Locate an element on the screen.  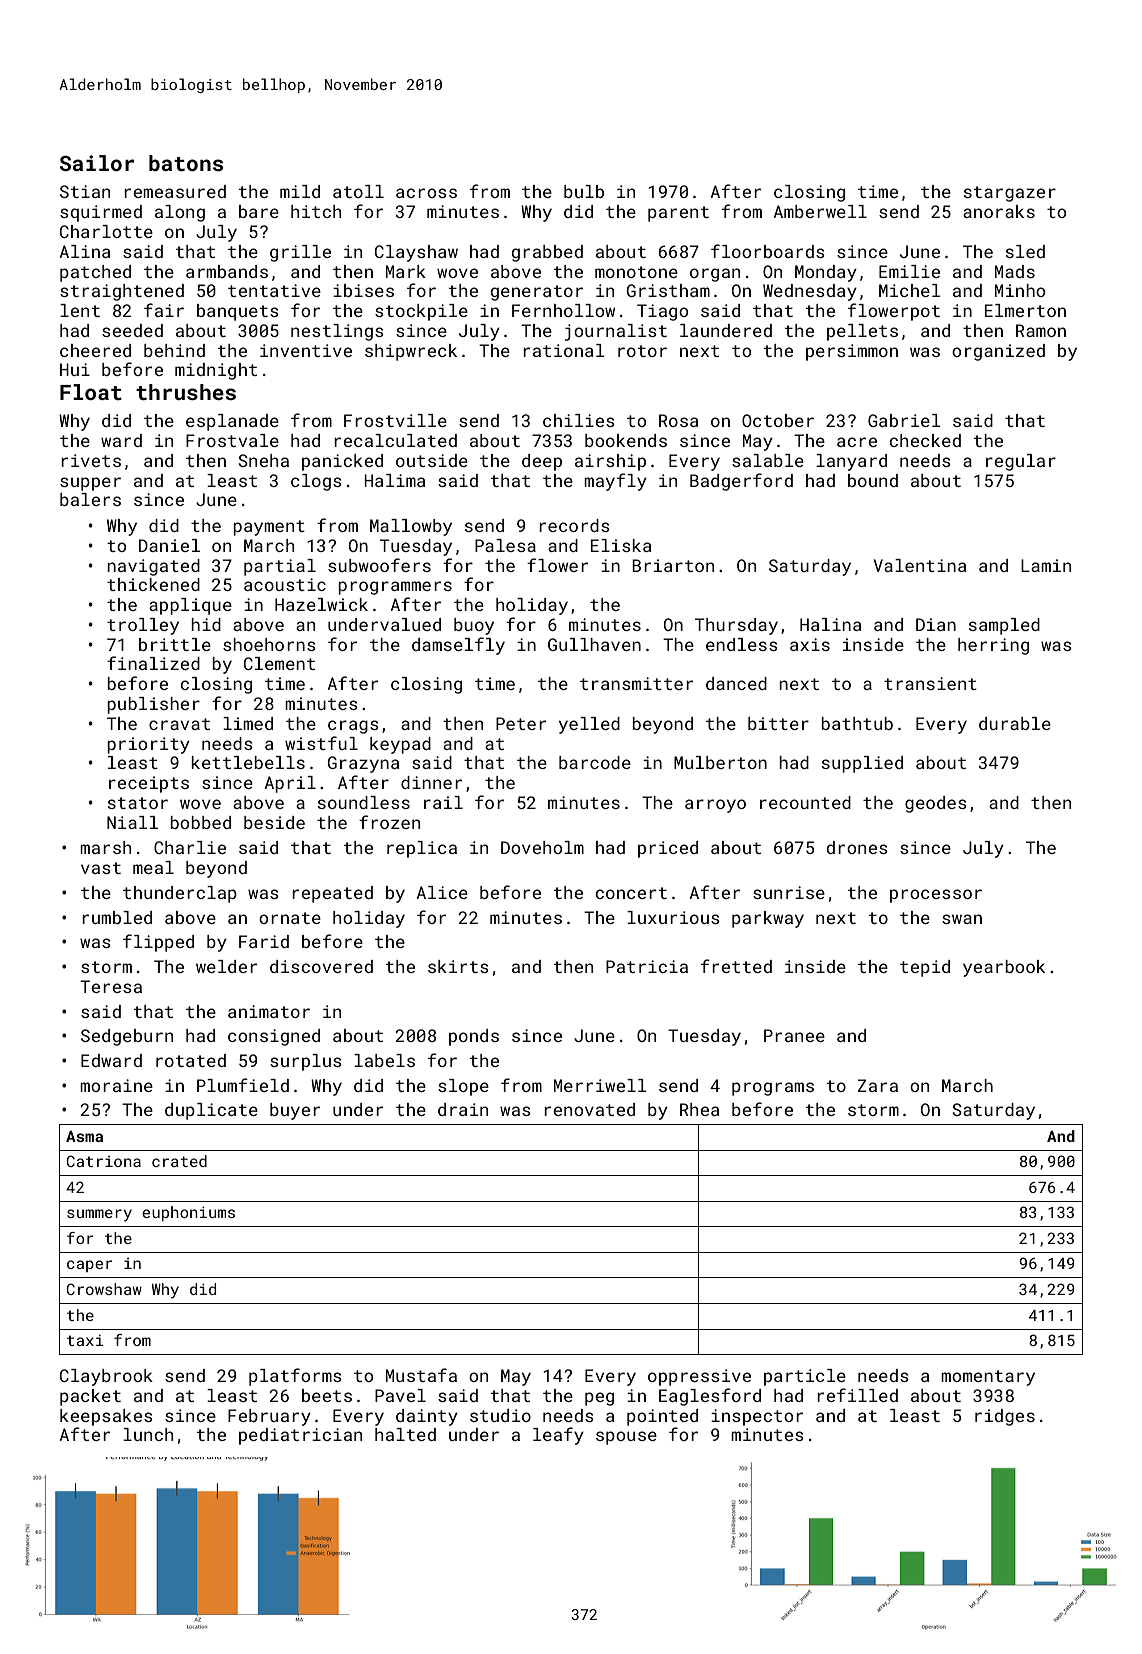
Mustafa is located at coordinates (421, 1375).
